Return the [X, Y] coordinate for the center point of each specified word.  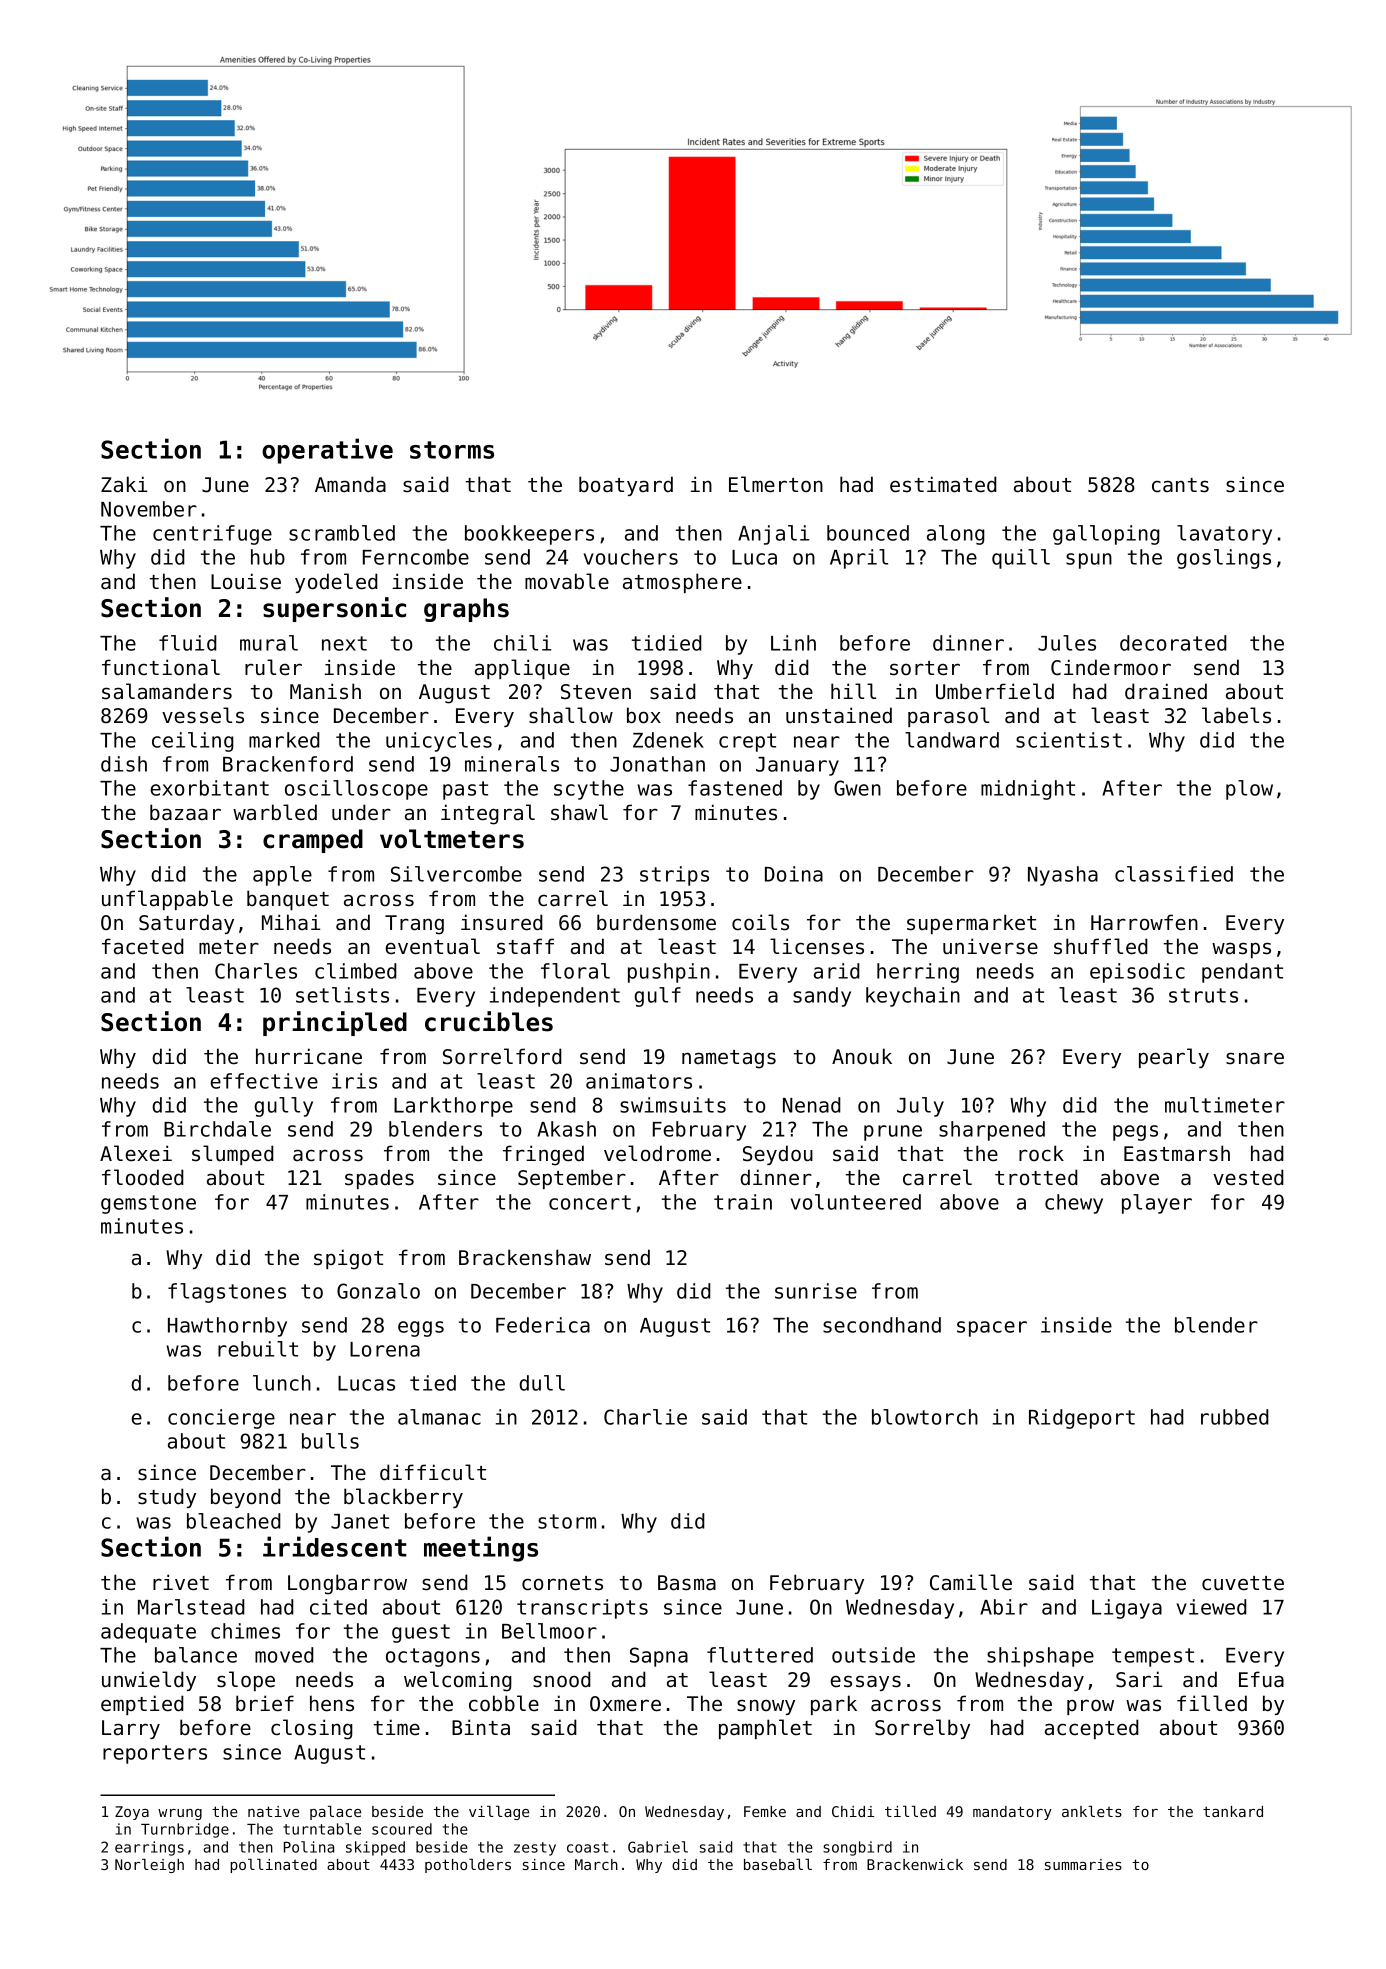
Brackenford [288, 764]
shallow [571, 715]
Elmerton [776, 484]
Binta [481, 1727]
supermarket [971, 924]
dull [542, 1383]
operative [327, 451]
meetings [481, 1549]
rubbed [1235, 1417]
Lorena [385, 1349]
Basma [687, 1583]
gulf [657, 997]
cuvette [1243, 1583]
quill [1021, 559]
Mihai [291, 922]
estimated [943, 484]
